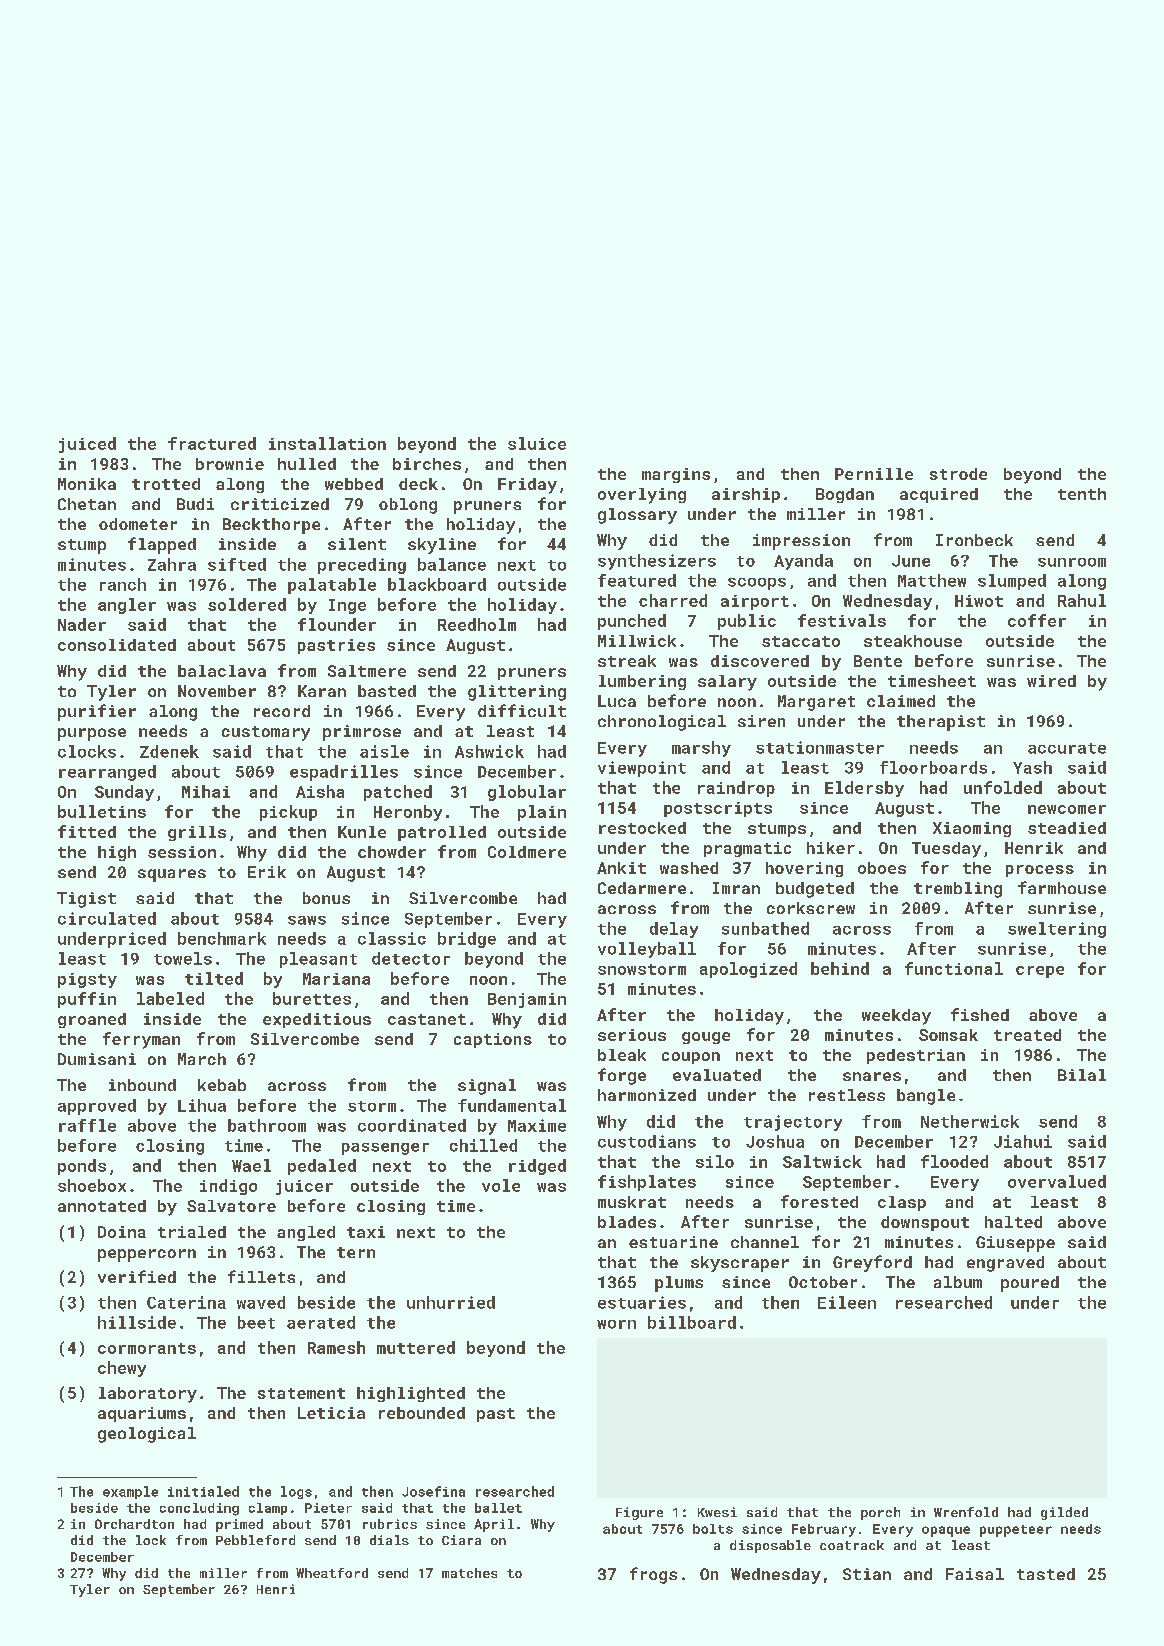  Describe the element at coordinates (212, 443) in the page. I see `fractured` at that location.
